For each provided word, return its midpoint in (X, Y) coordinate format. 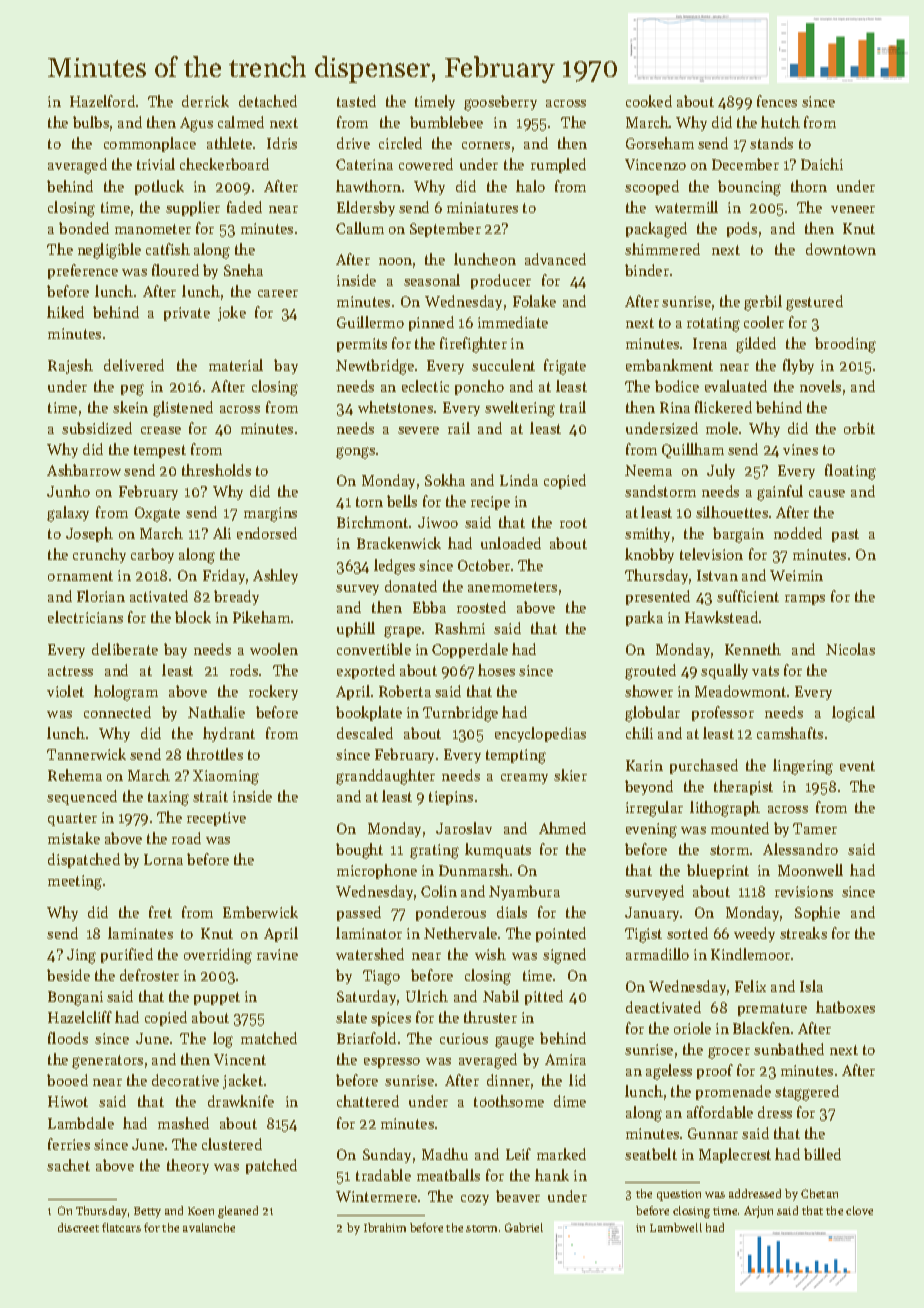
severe (418, 430)
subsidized (97, 428)
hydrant (229, 734)
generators (107, 1062)
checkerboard (224, 164)
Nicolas (850, 649)
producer (501, 281)
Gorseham (660, 143)
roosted (481, 607)
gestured (814, 303)
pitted (544, 997)
